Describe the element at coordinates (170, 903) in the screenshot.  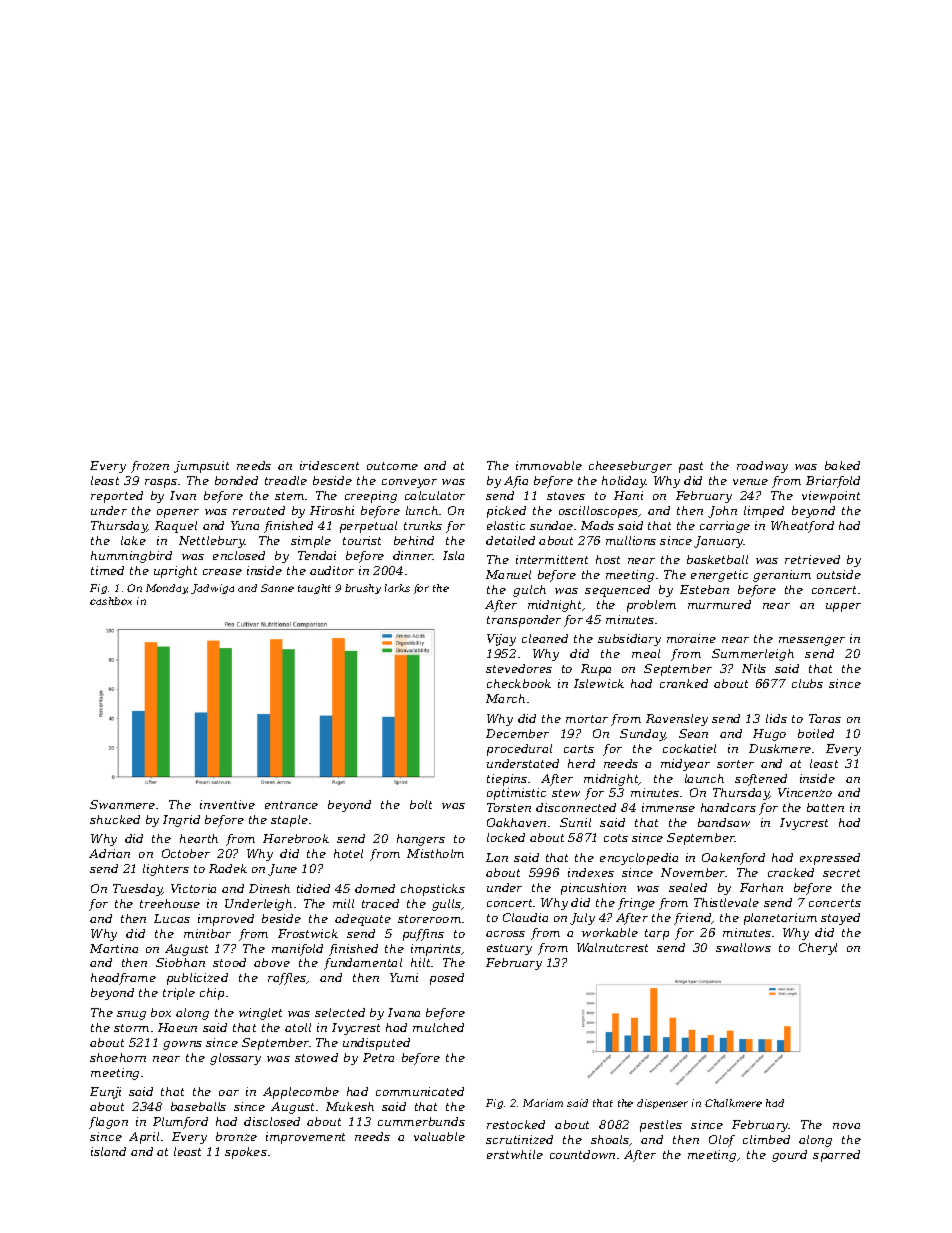
I see `treehouse` at that location.
